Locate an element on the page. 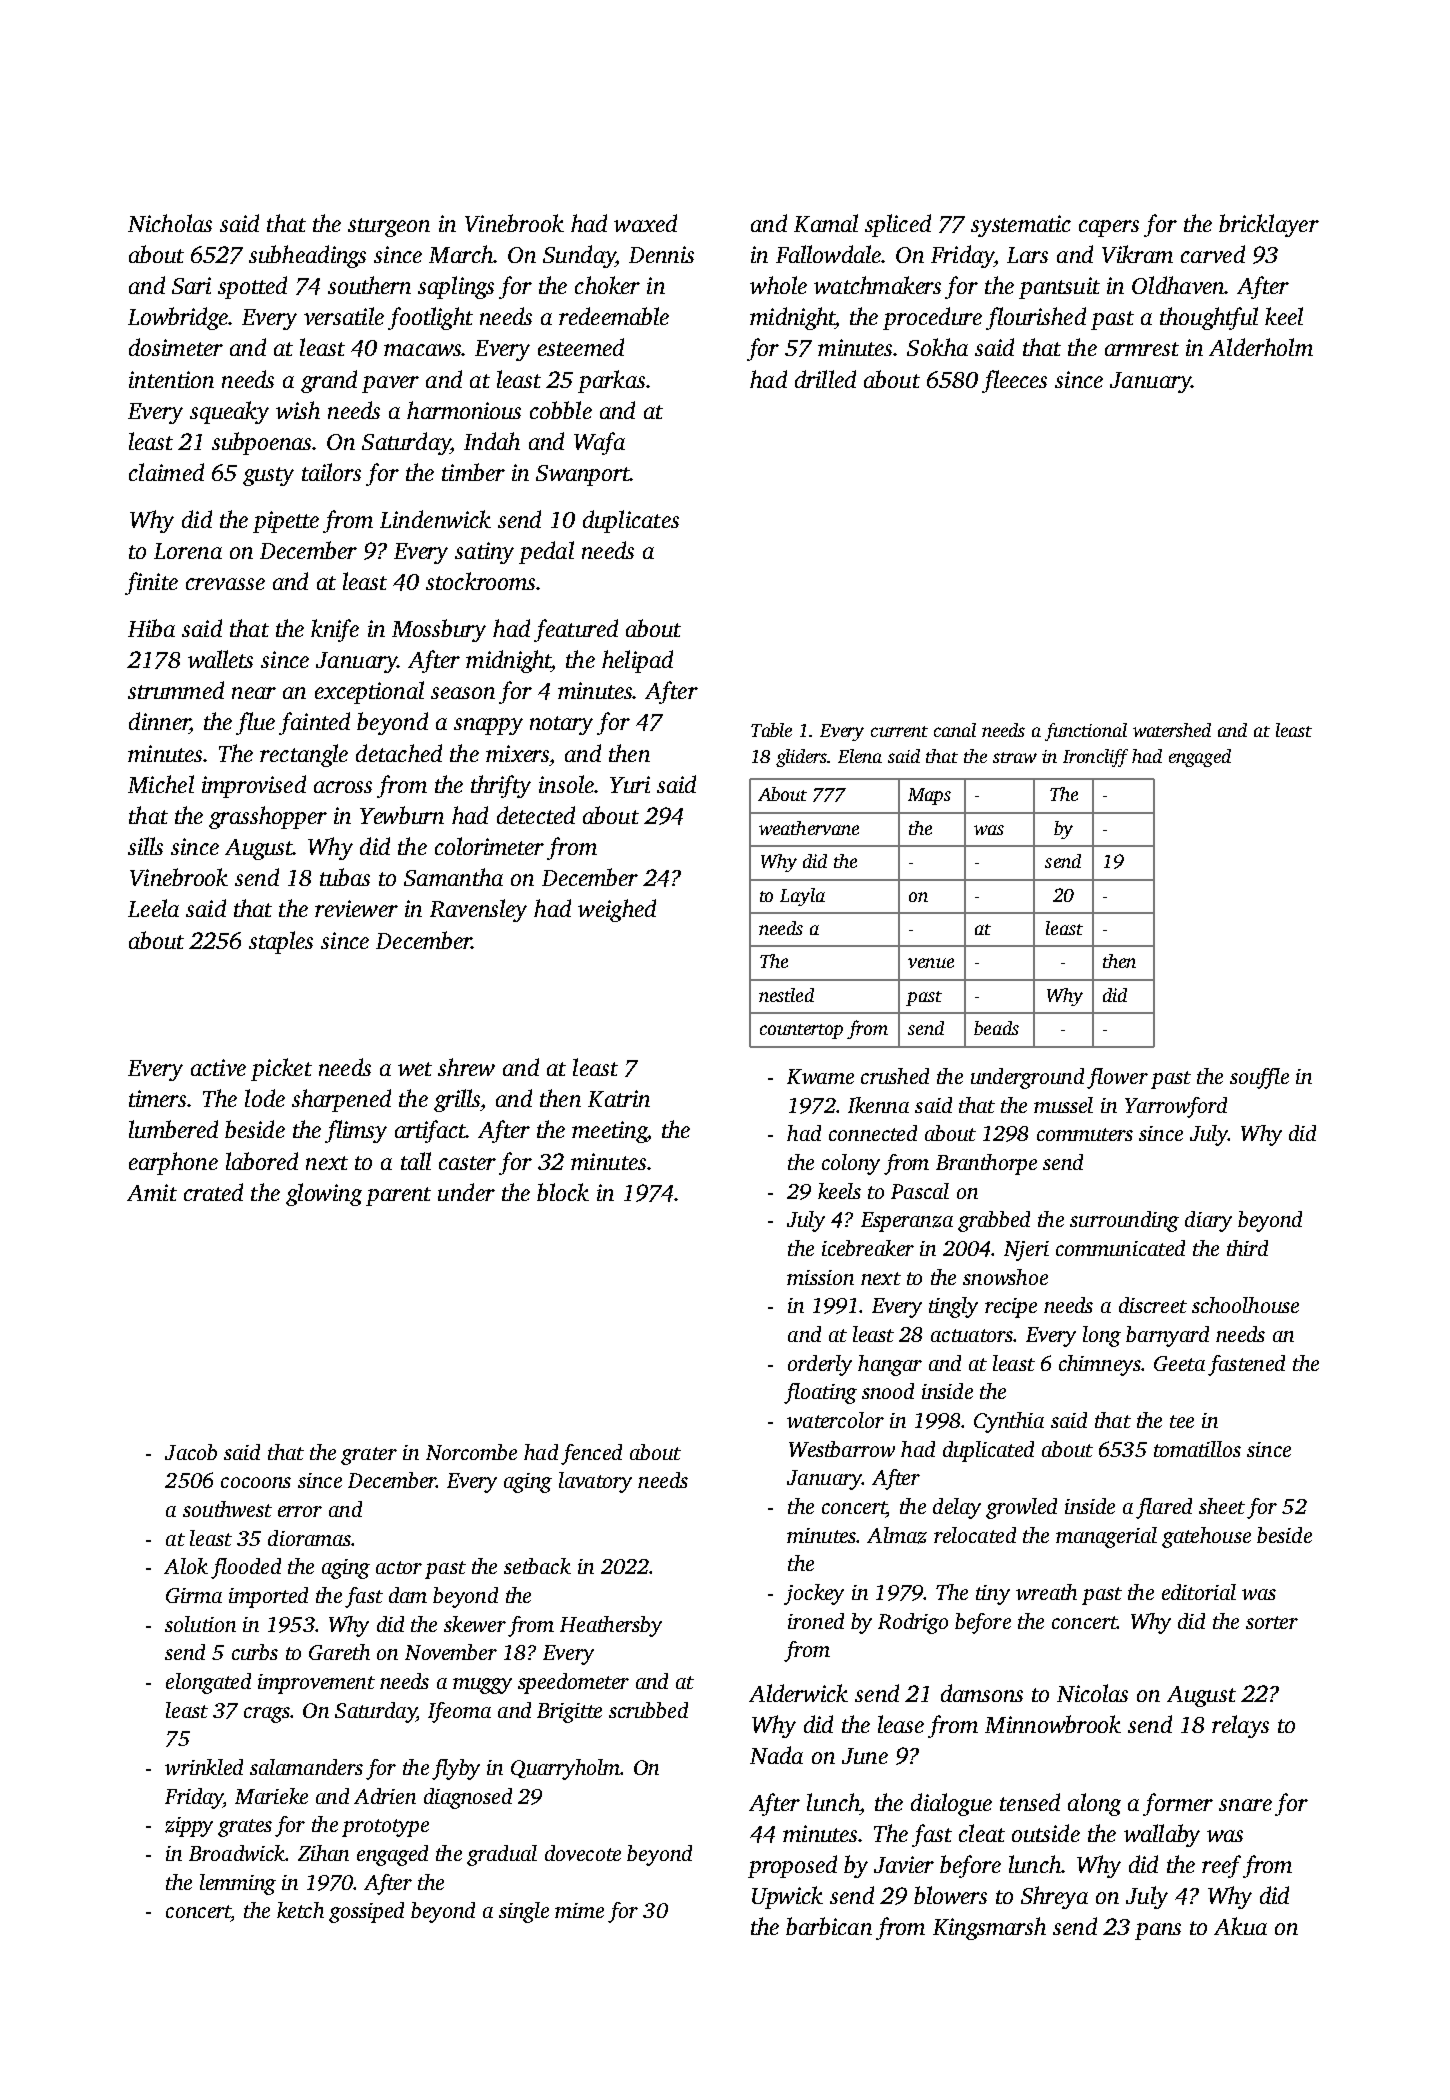 This page has width=1450, height=2100. sills is located at coordinates (145, 846).
